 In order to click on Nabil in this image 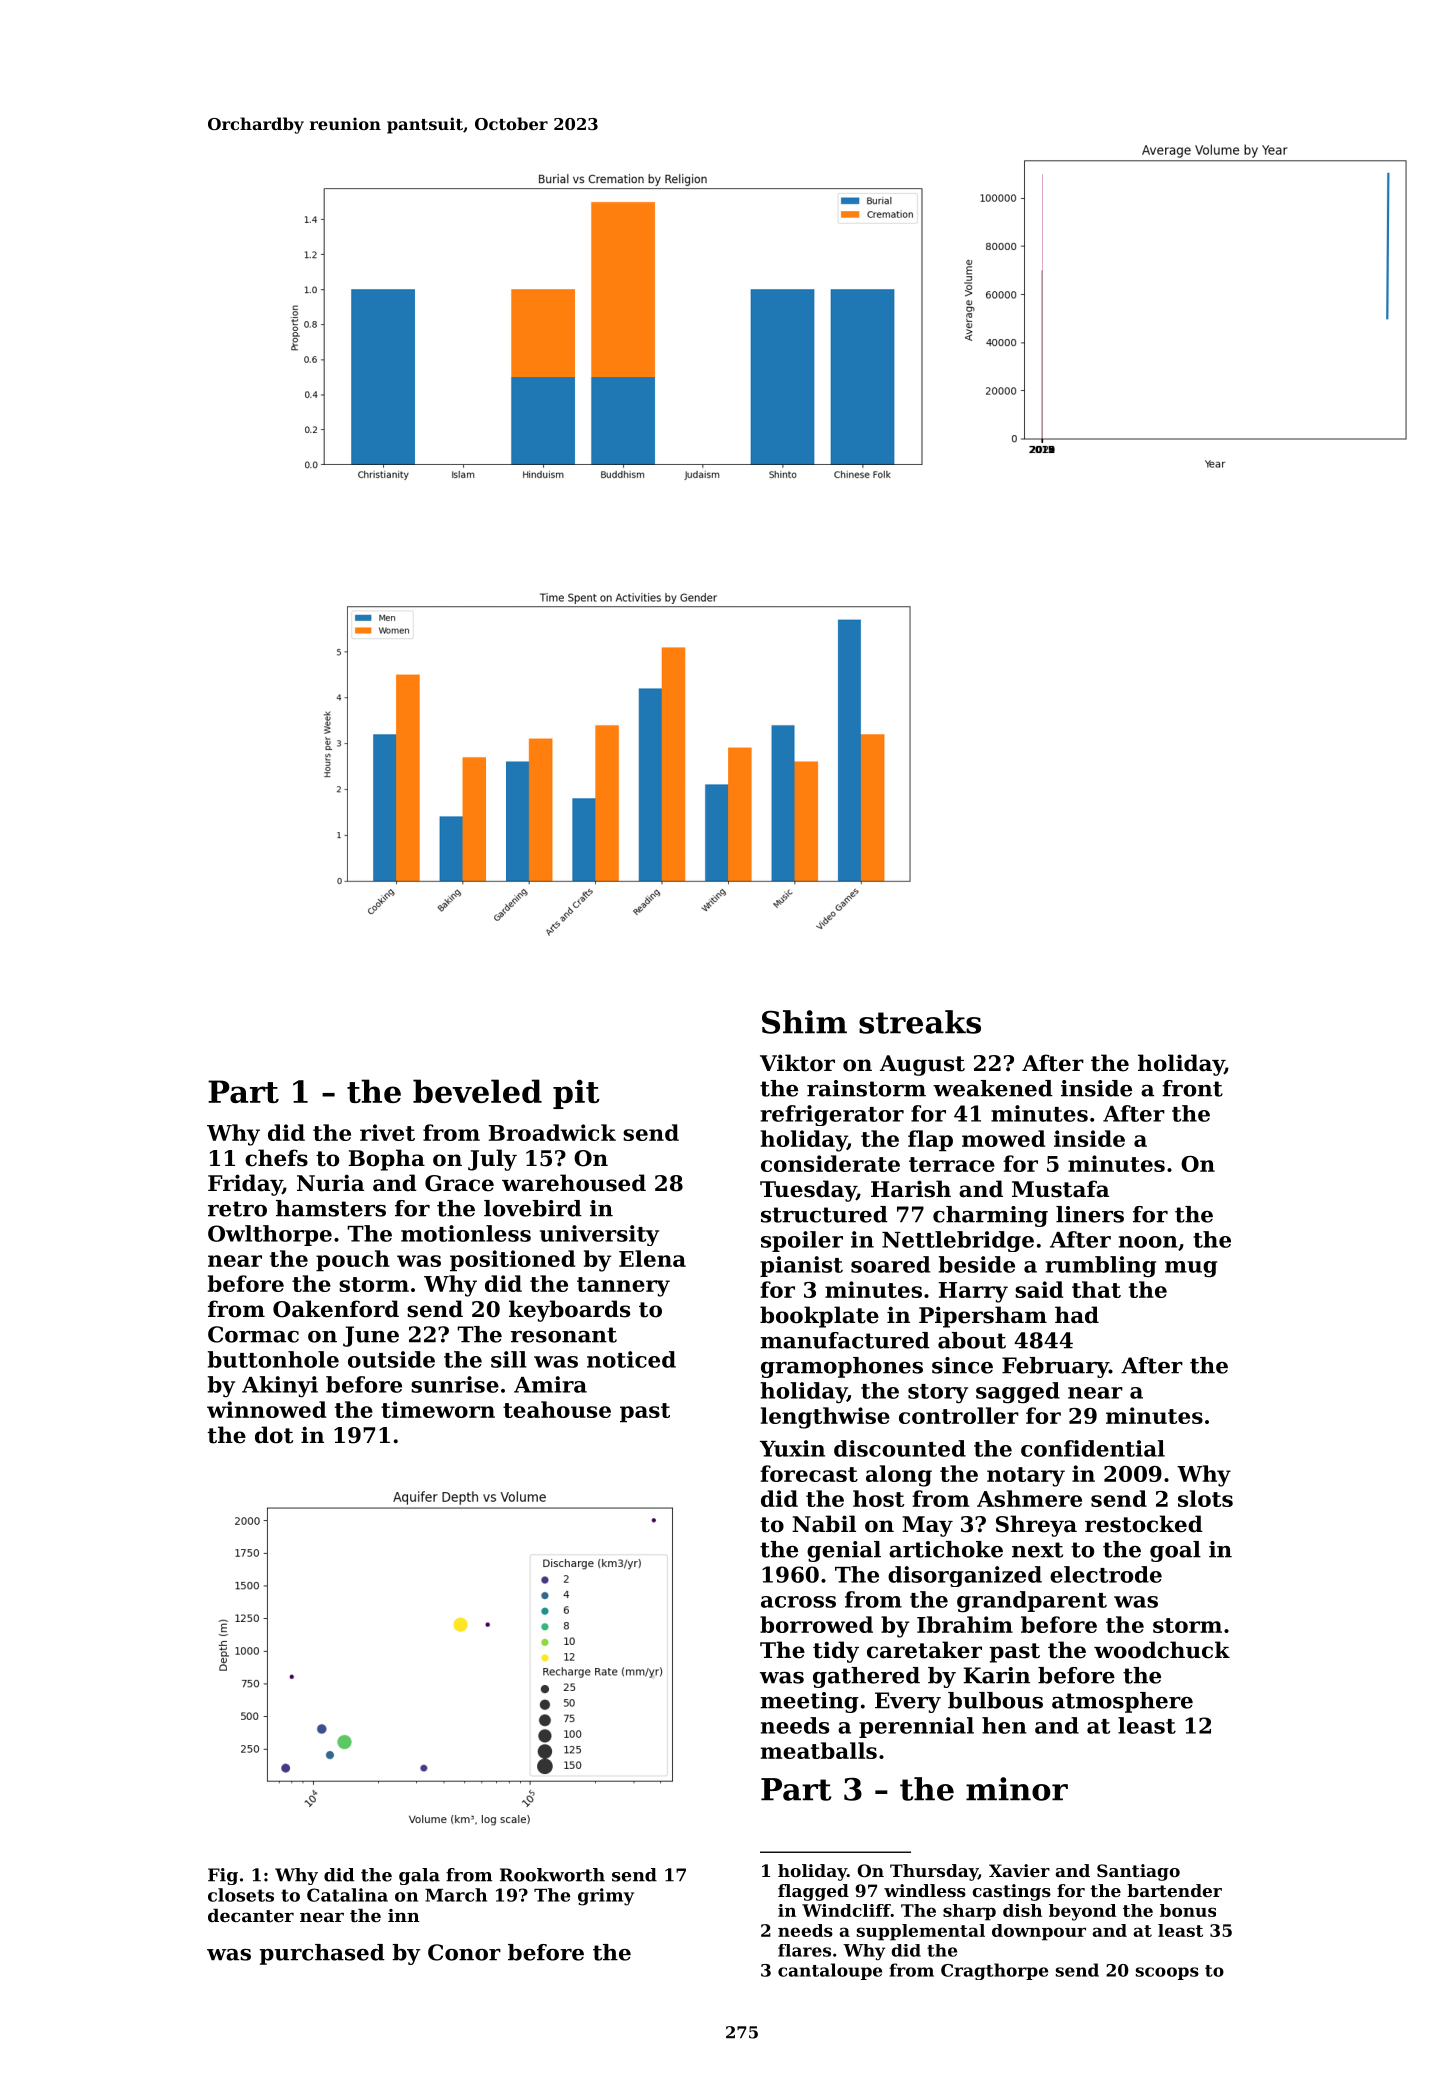, I will do `click(824, 1524)`.
